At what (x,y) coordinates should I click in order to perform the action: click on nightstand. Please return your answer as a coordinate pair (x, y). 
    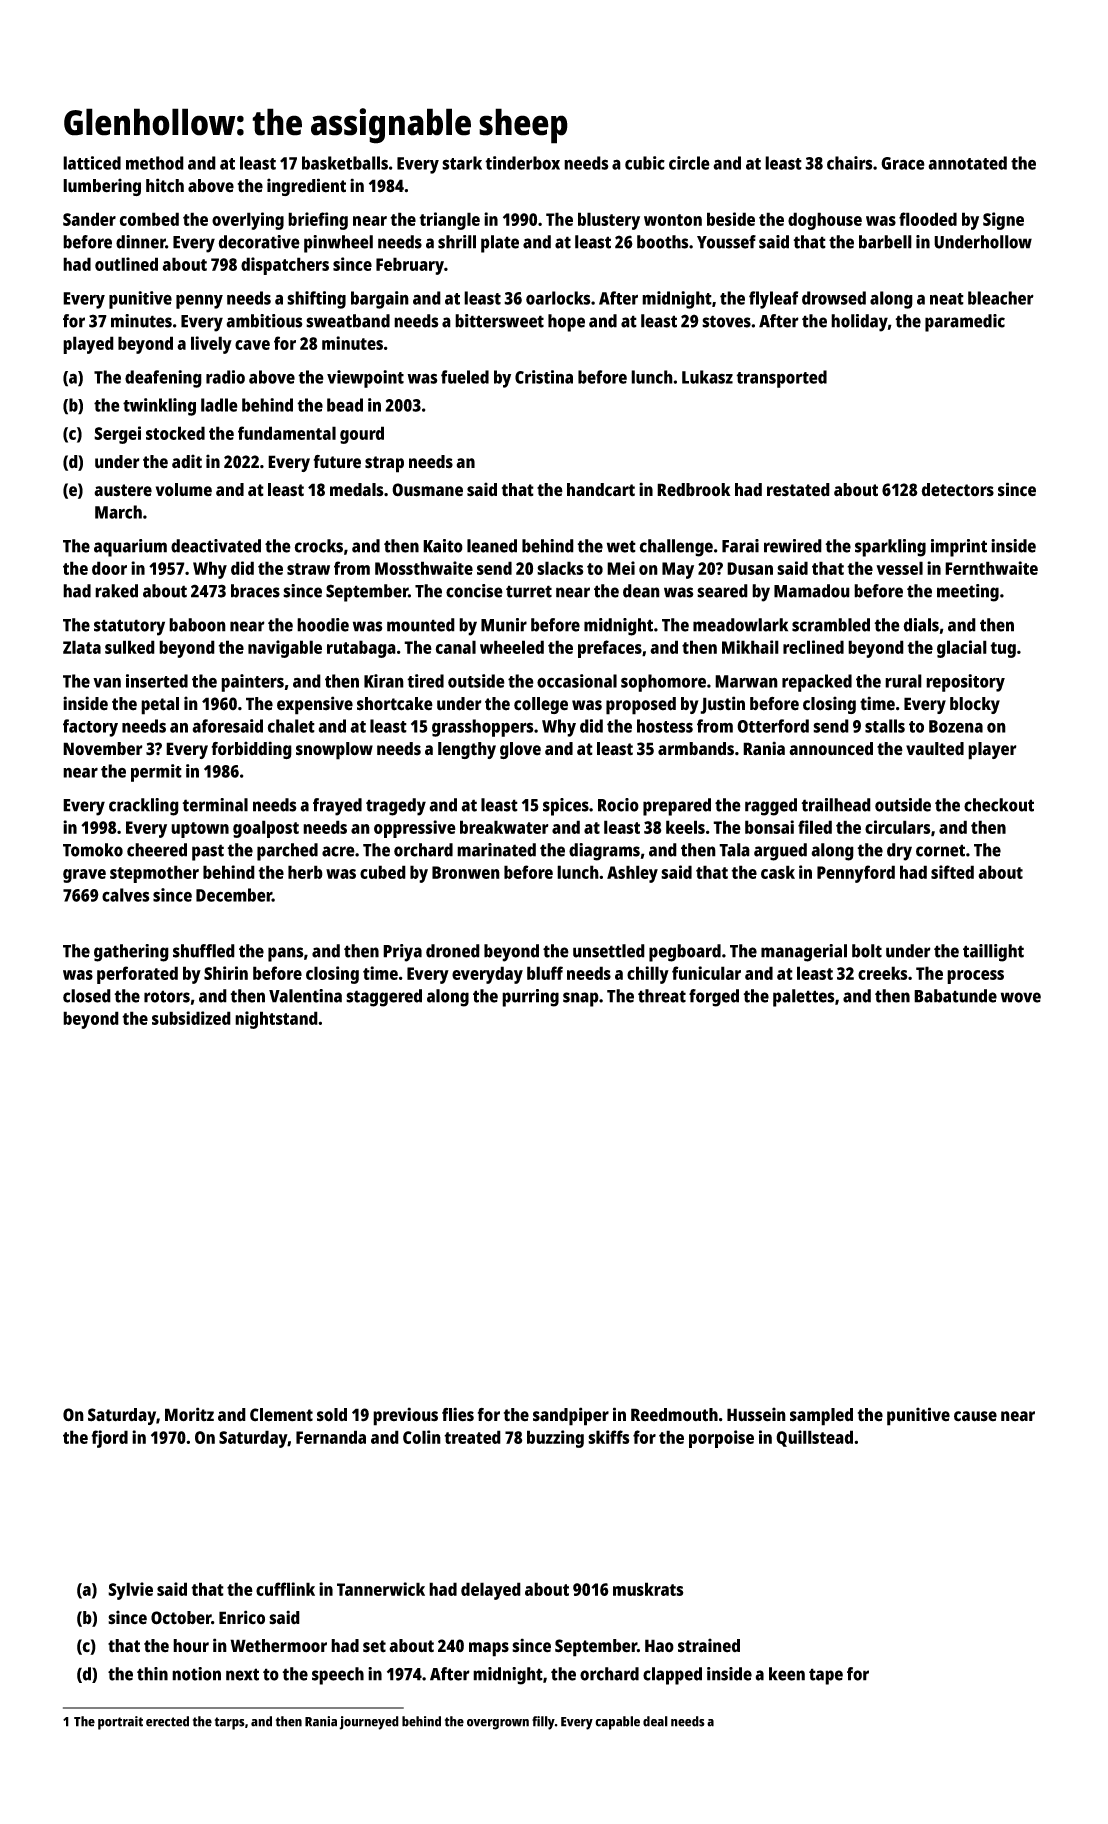
    Looking at the image, I should click on (276, 1020).
